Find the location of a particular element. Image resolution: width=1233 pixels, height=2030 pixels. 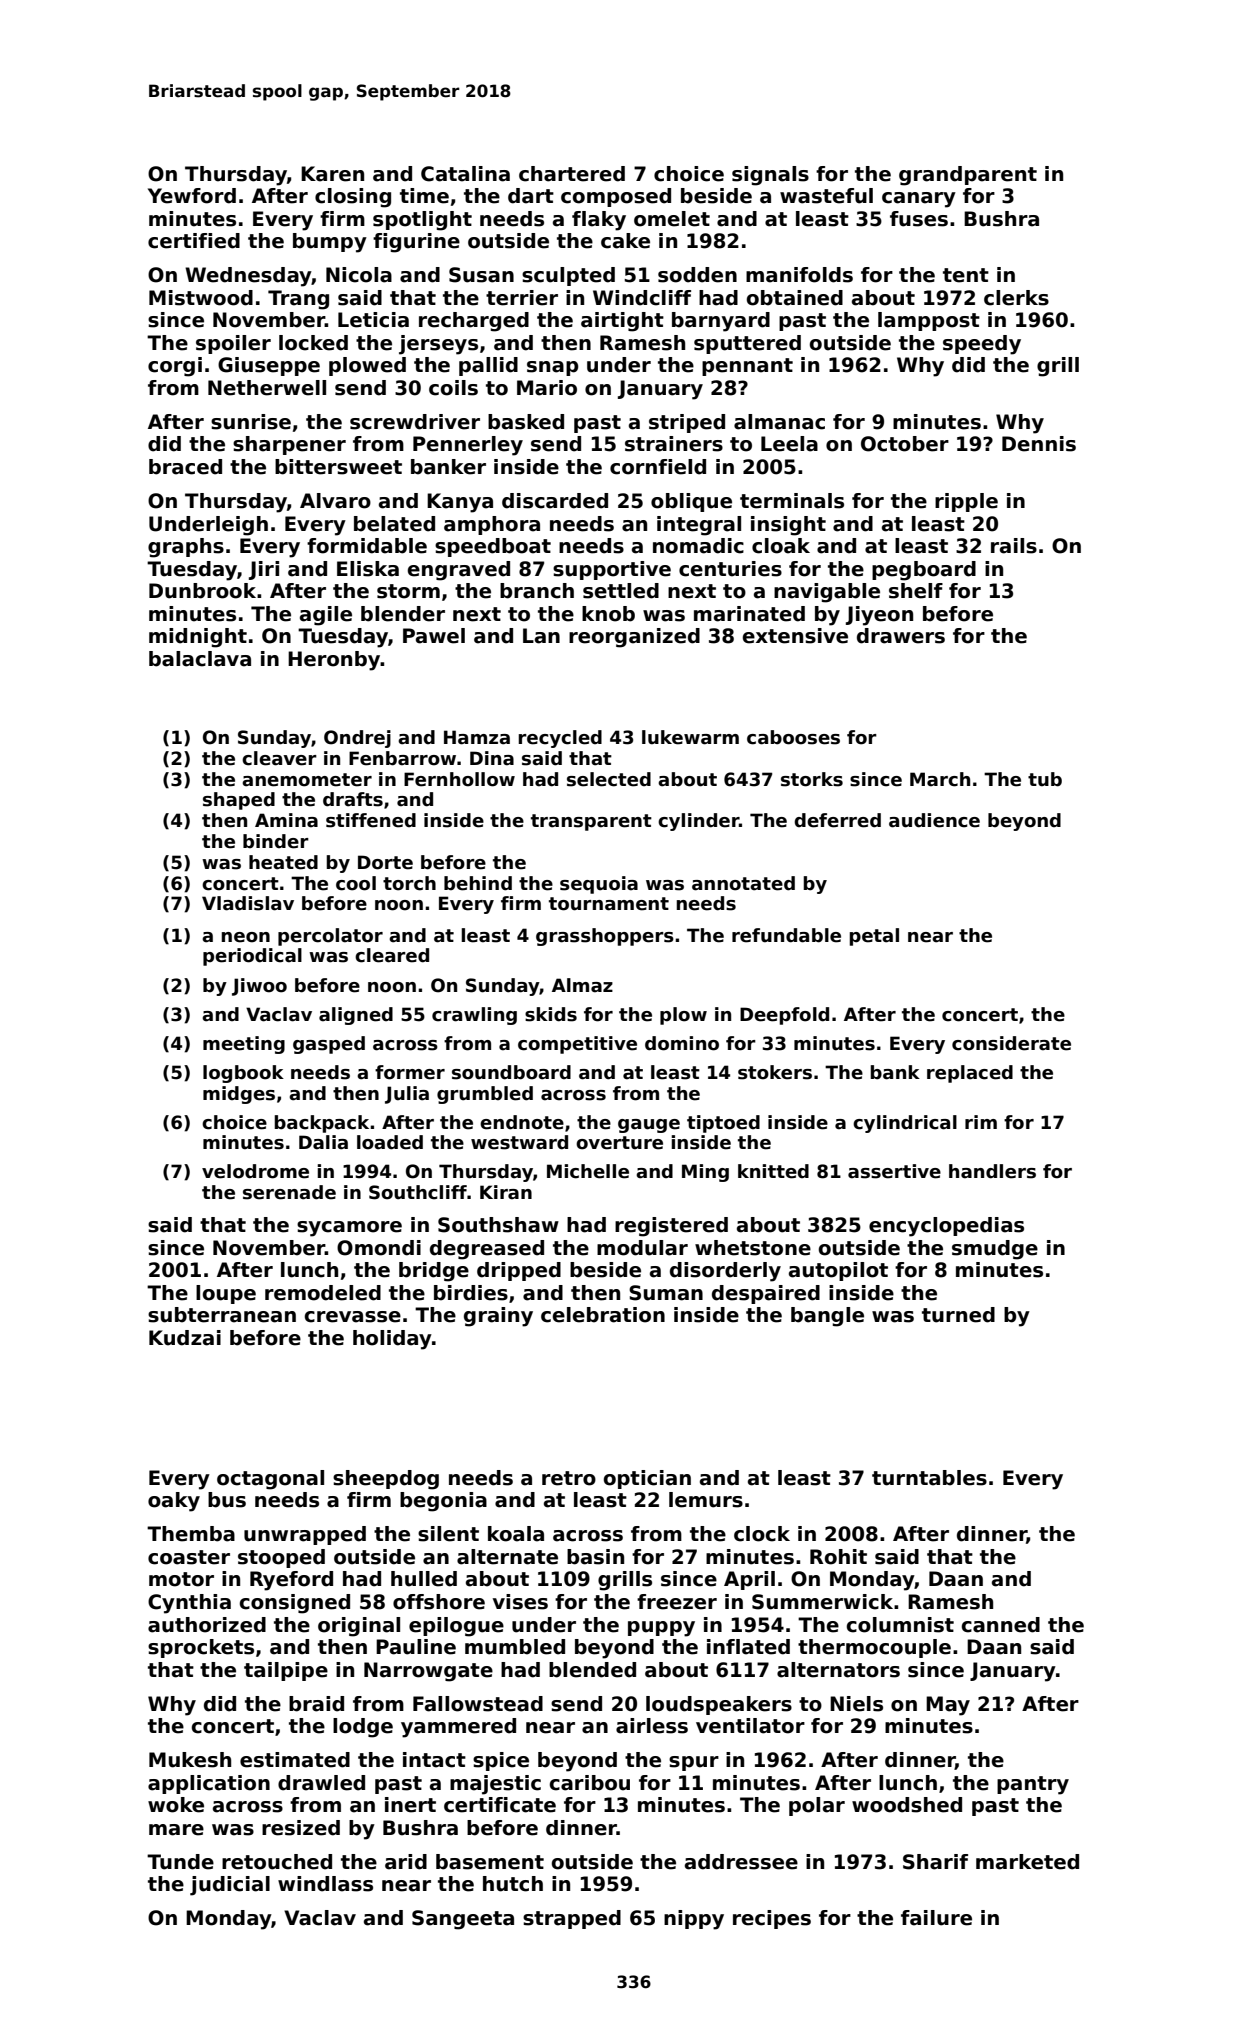

Dennis is located at coordinates (1039, 444).
